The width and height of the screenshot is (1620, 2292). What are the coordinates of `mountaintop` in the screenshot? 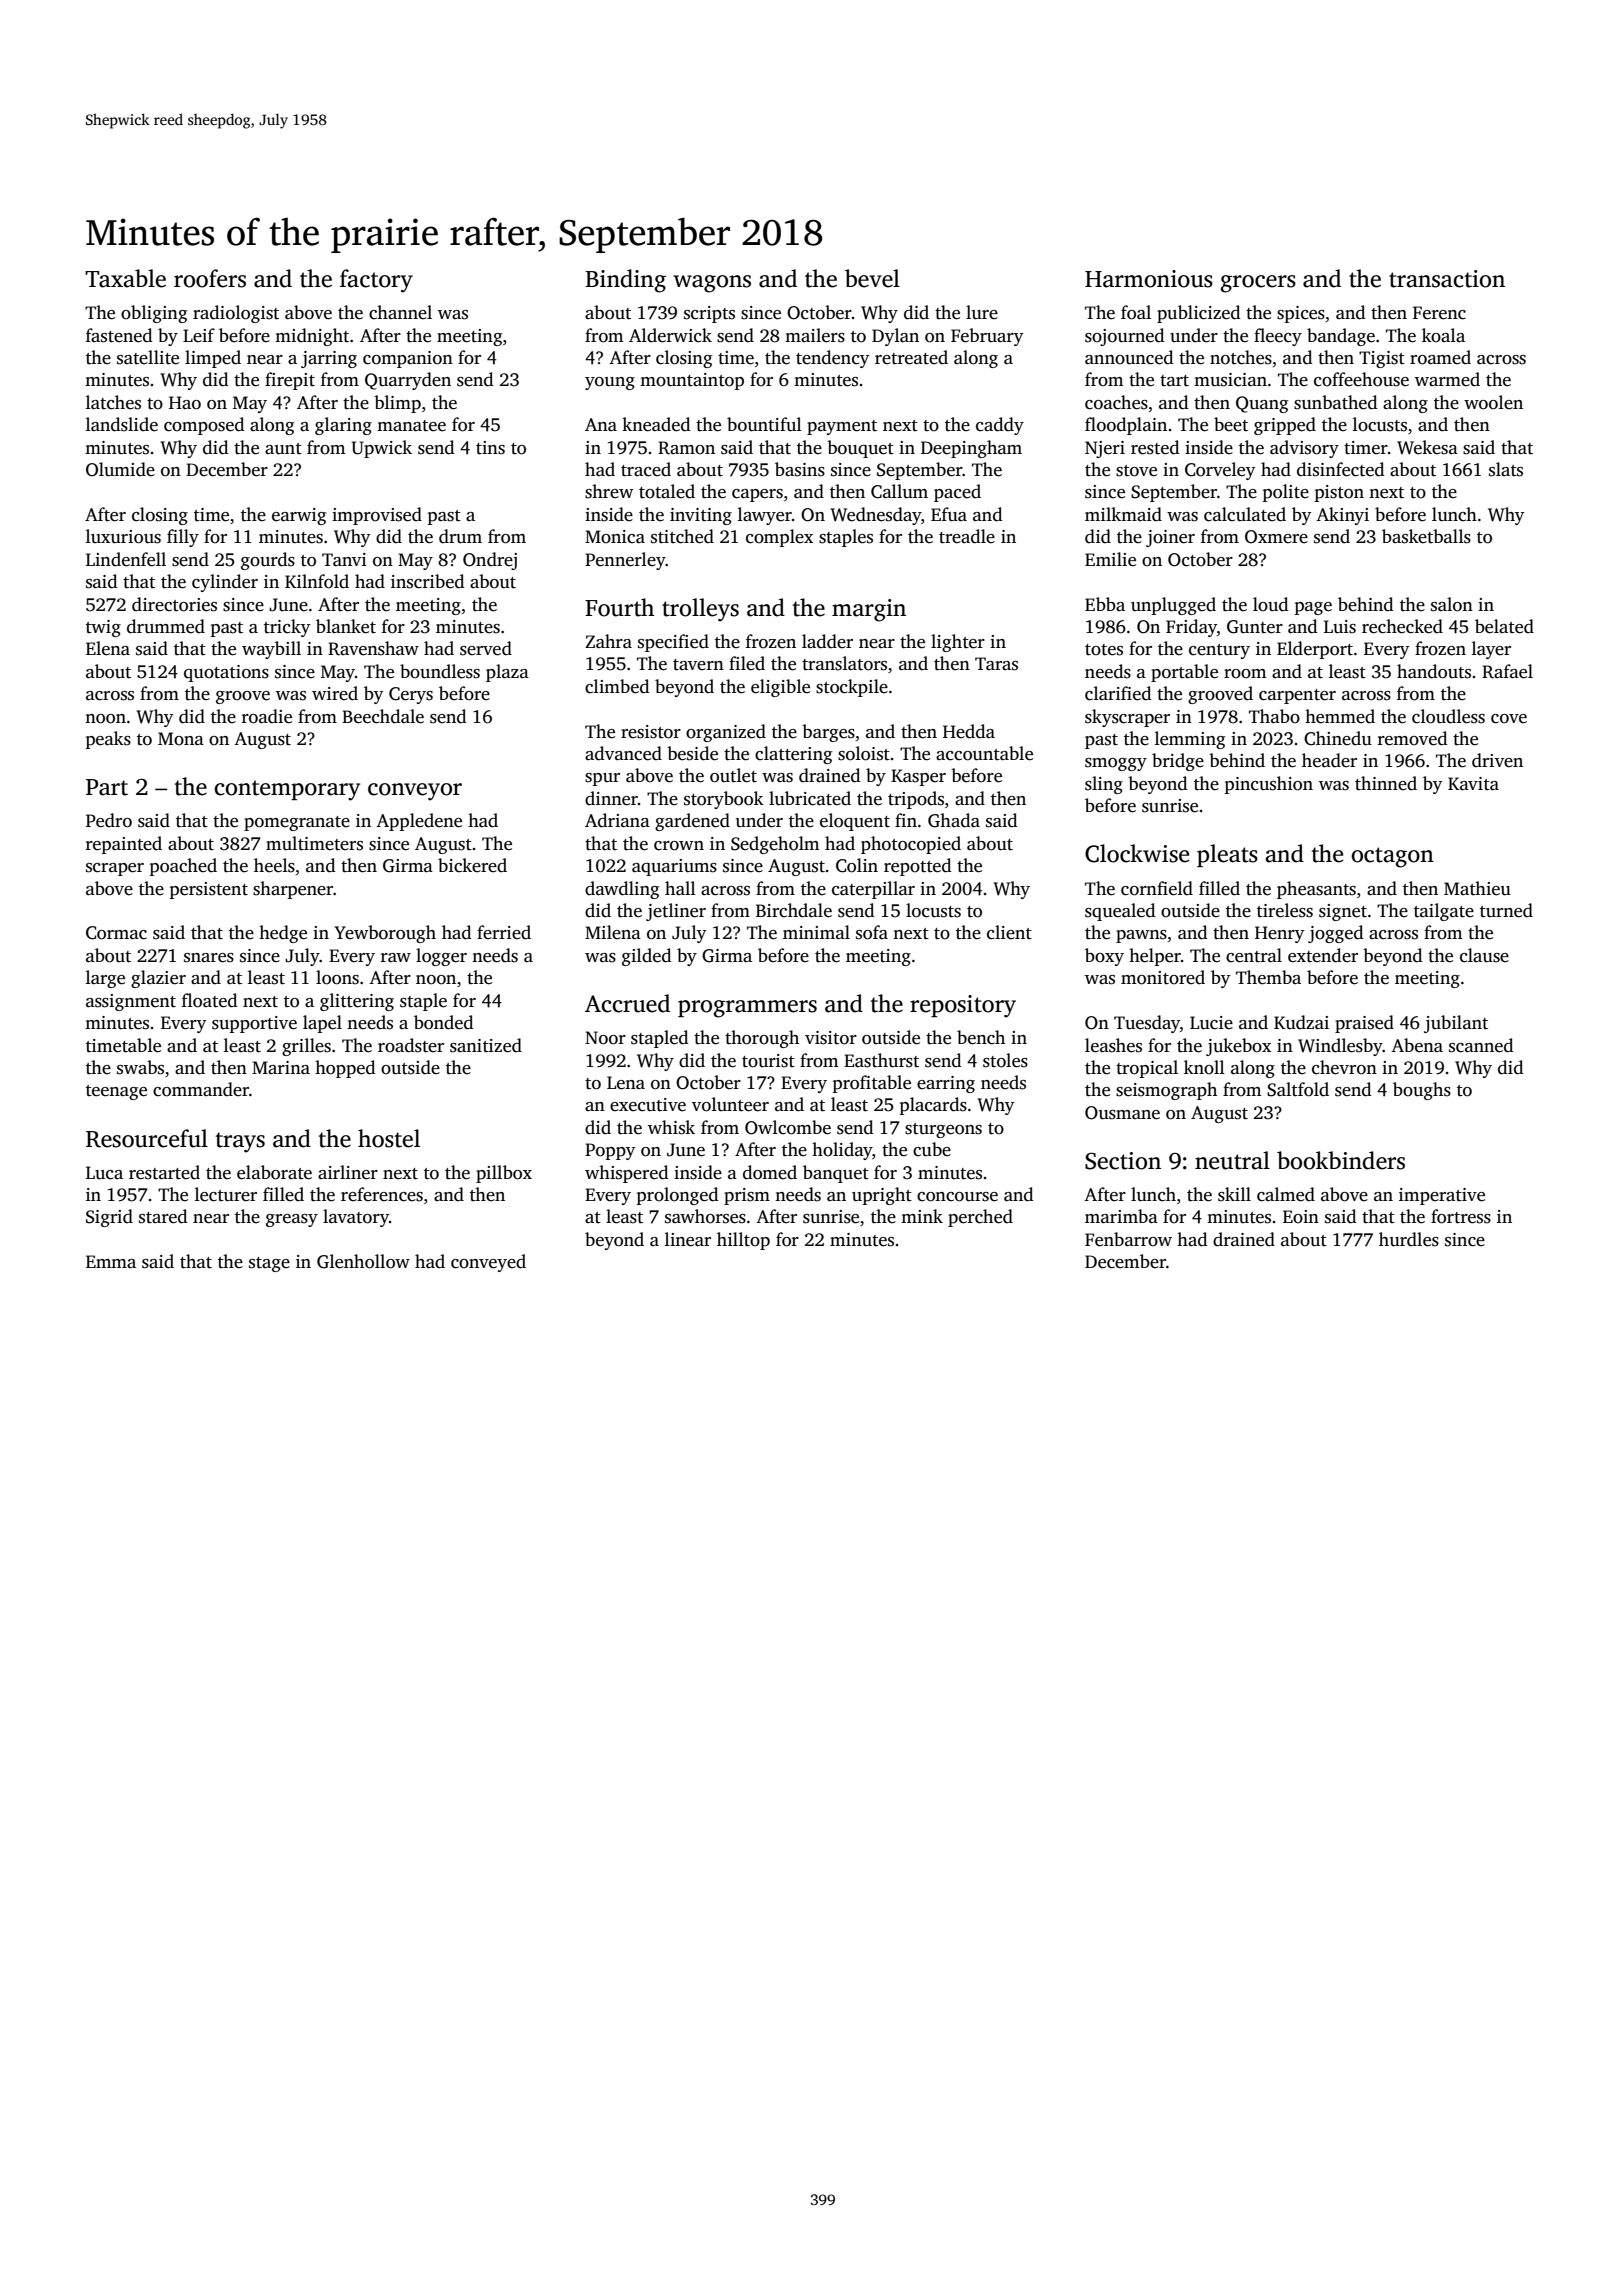 It's located at (692, 381).
